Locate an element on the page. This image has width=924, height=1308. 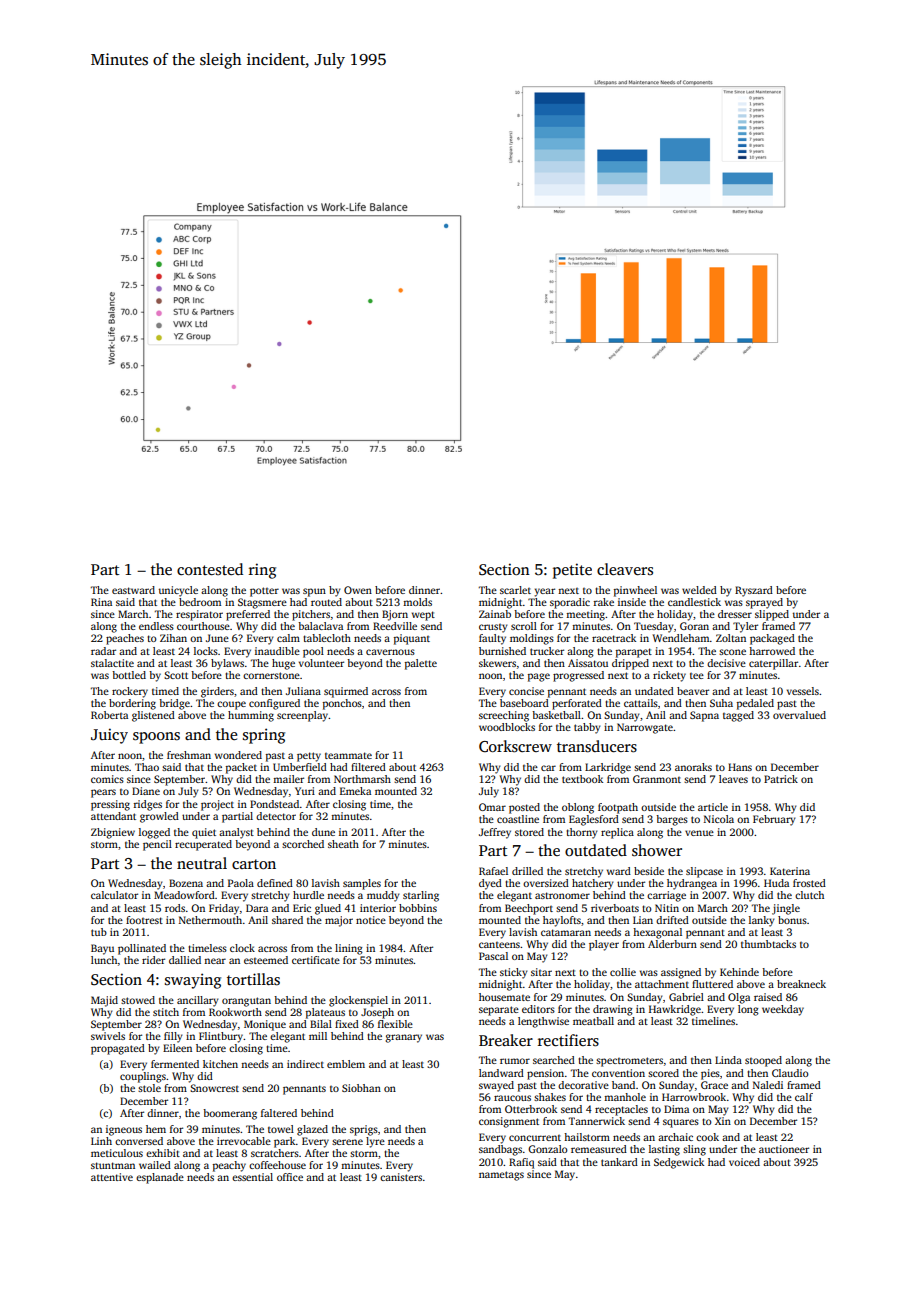
endless is located at coordinates (156, 626).
